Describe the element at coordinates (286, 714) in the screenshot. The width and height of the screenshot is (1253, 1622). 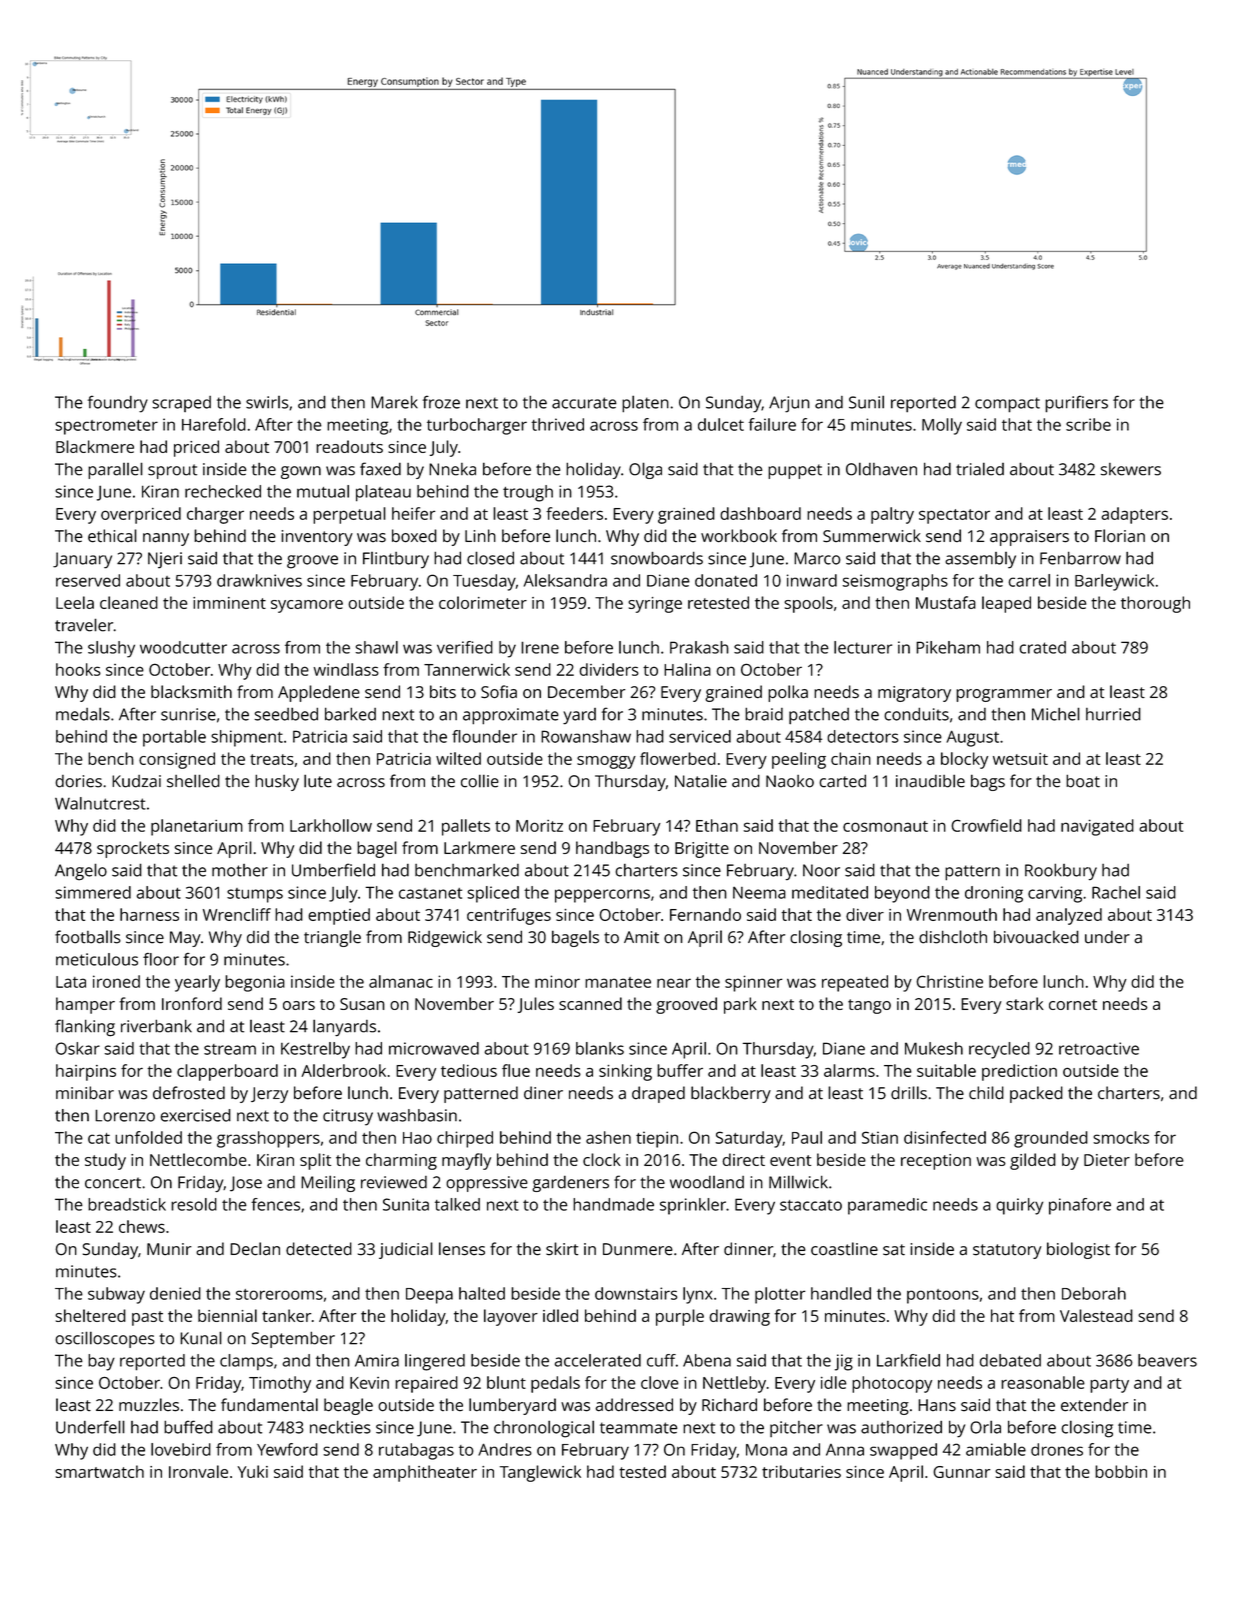
I see `seedbed` at that location.
